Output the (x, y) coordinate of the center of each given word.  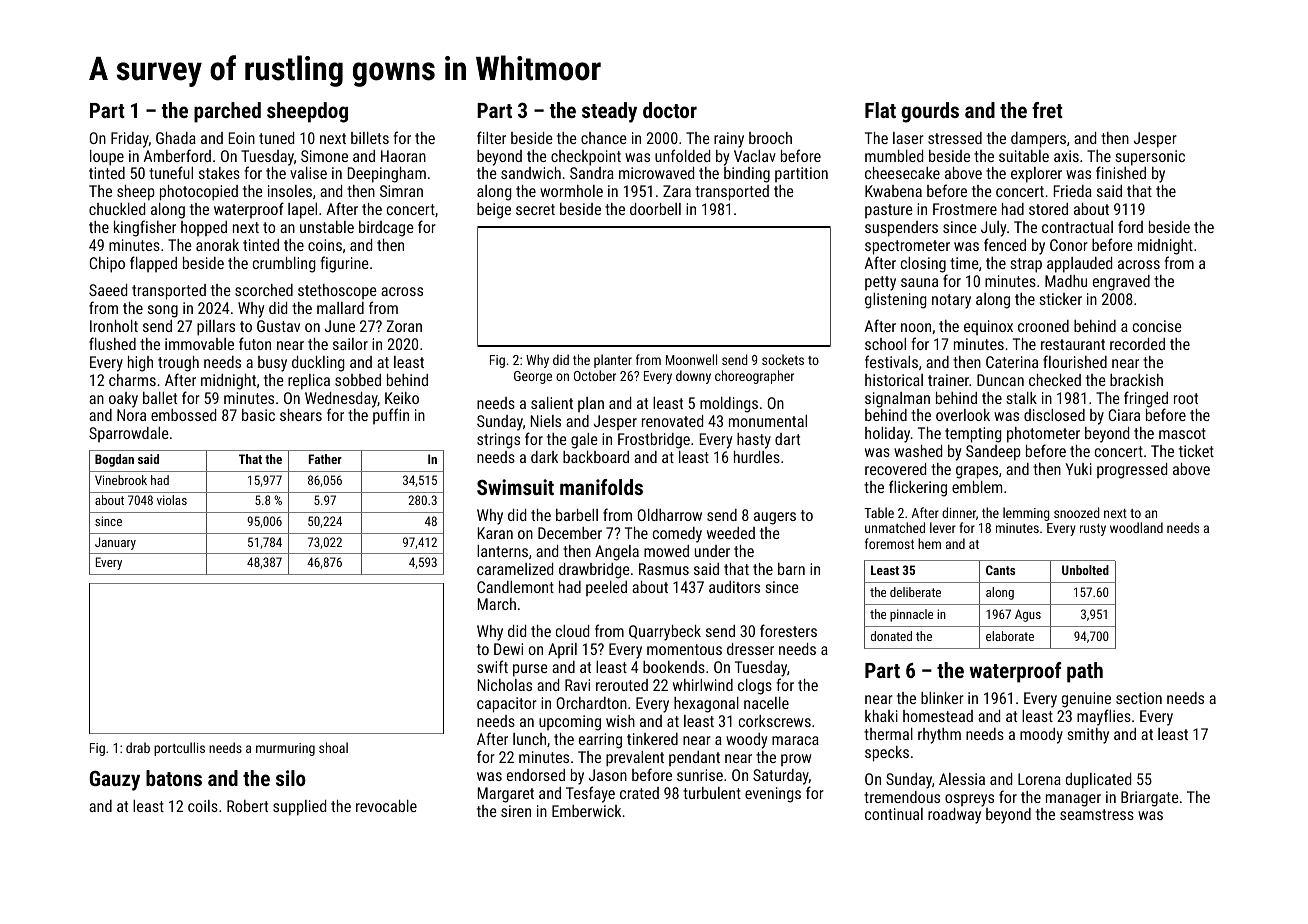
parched (227, 112)
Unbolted (1085, 570)
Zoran (404, 326)
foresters (788, 630)
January (115, 543)
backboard (596, 457)
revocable (386, 806)
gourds (930, 112)
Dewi (508, 649)
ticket (1196, 451)
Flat (880, 110)
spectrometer (907, 247)
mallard (340, 308)
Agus (1028, 615)
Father (325, 459)
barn (791, 569)
